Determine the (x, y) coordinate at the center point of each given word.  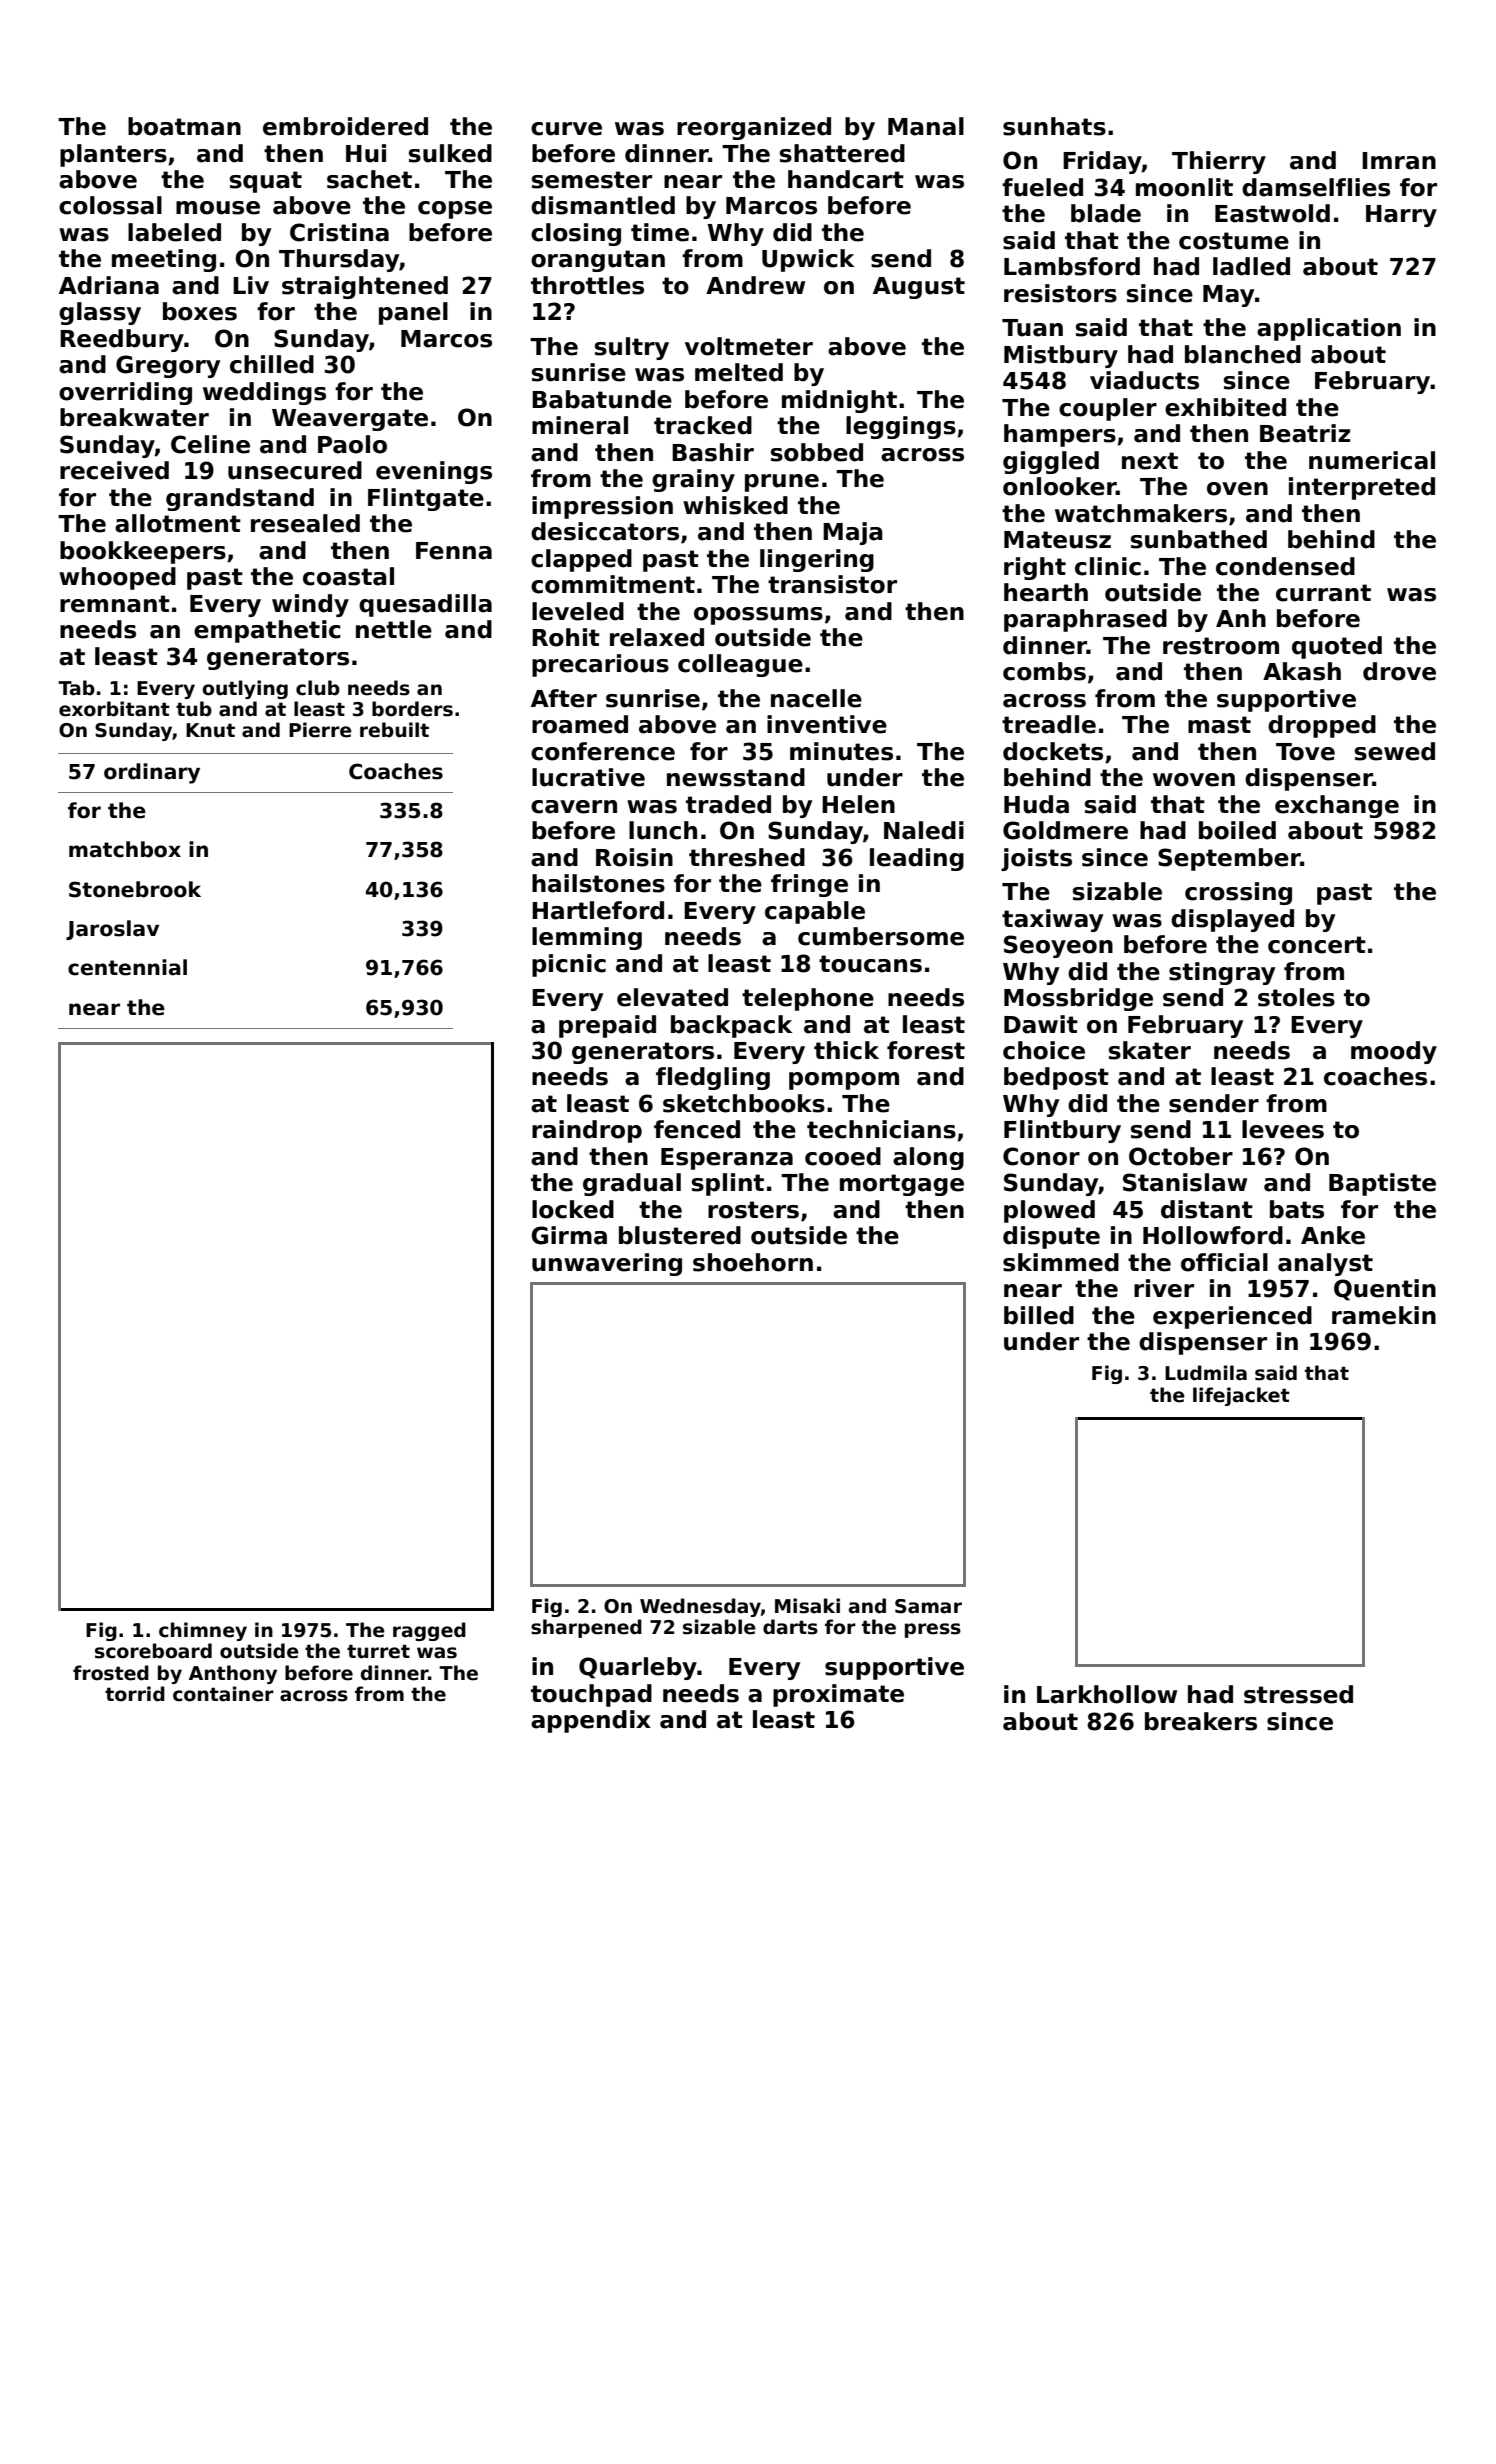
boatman (184, 126)
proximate (838, 1695)
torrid (135, 1694)
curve (566, 129)
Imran (1399, 161)
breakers (1201, 1721)
